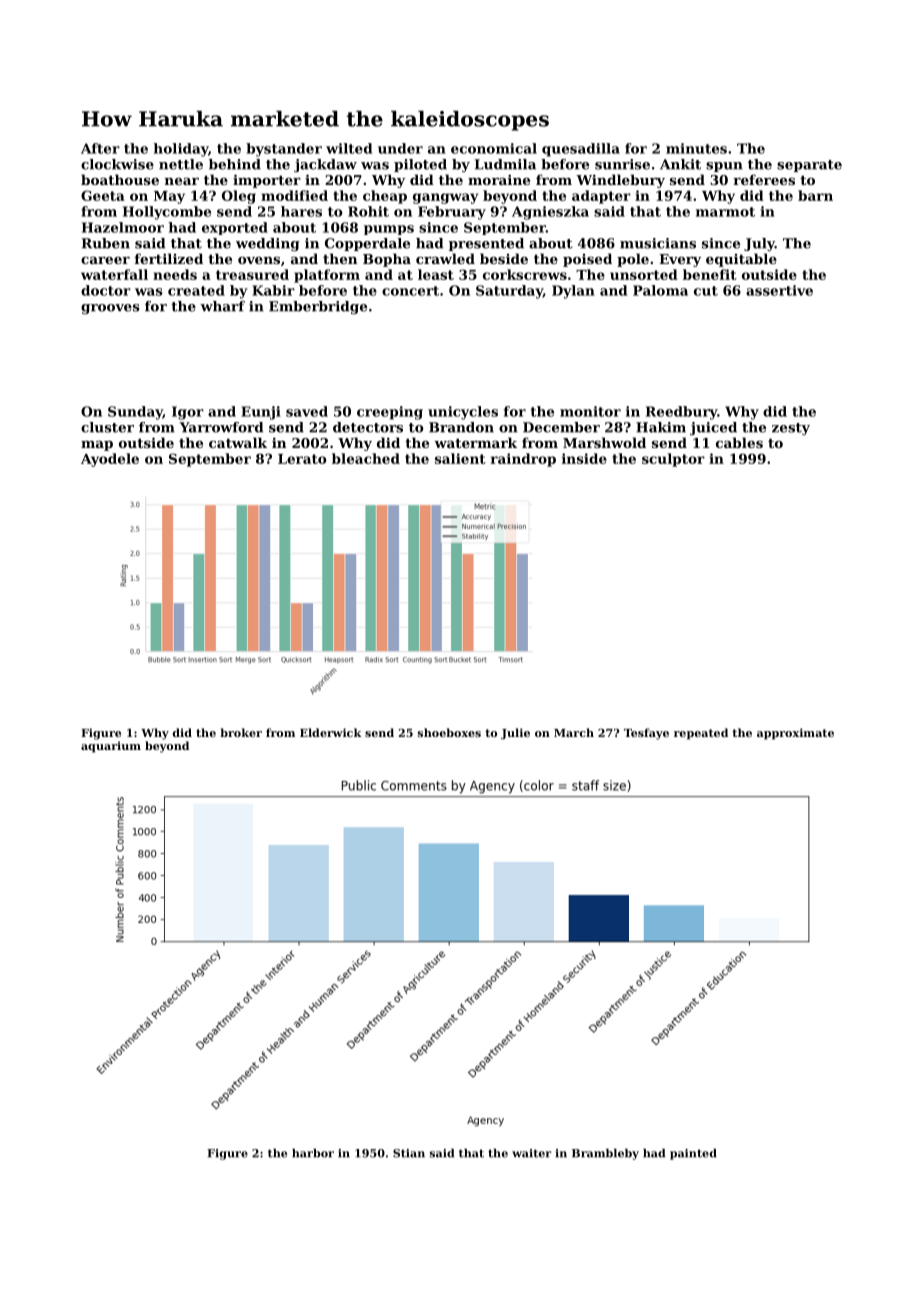  Describe the element at coordinates (111, 747) in the image. I see `aquarium` at that location.
